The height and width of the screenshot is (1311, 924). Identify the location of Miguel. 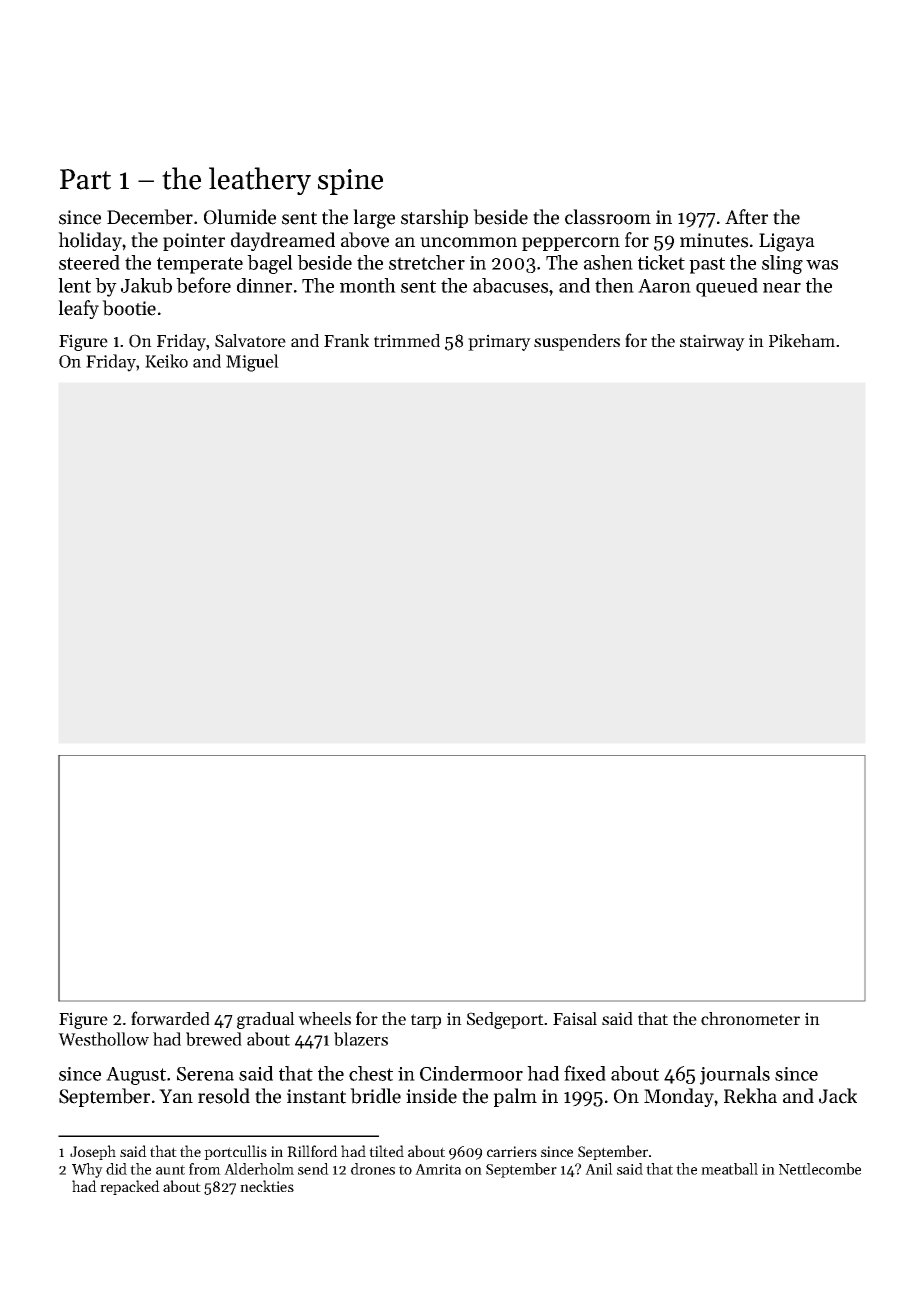
(252, 363).
